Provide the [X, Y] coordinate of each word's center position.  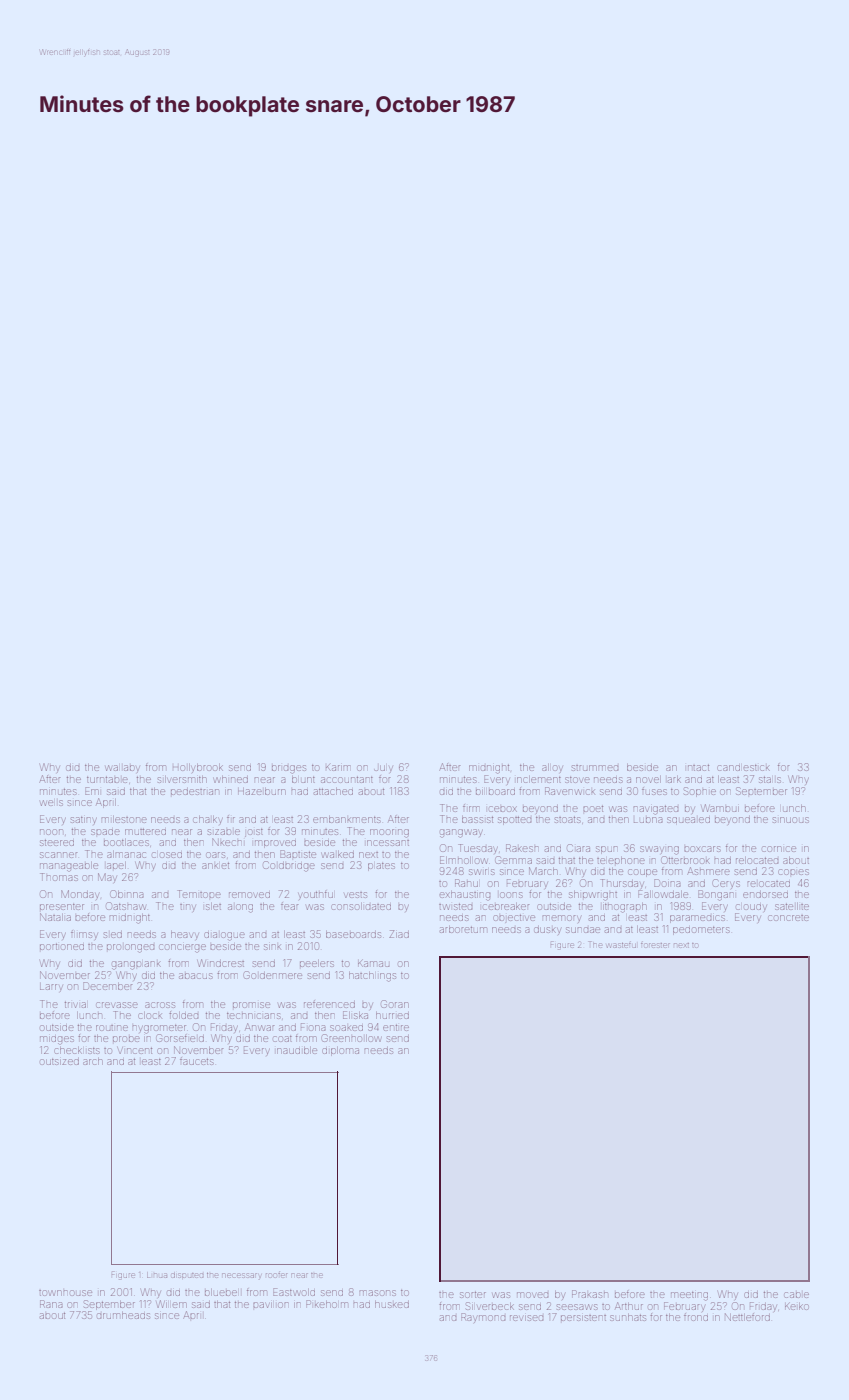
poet [593, 809]
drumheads [123, 1315]
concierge [182, 948]
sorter [473, 1295]
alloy [552, 768]
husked [392, 1304]
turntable [107, 780]
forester [655, 945]
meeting [689, 1296]
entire [396, 1028]
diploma [340, 1051]
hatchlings [372, 977]
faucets [197, 1061]
